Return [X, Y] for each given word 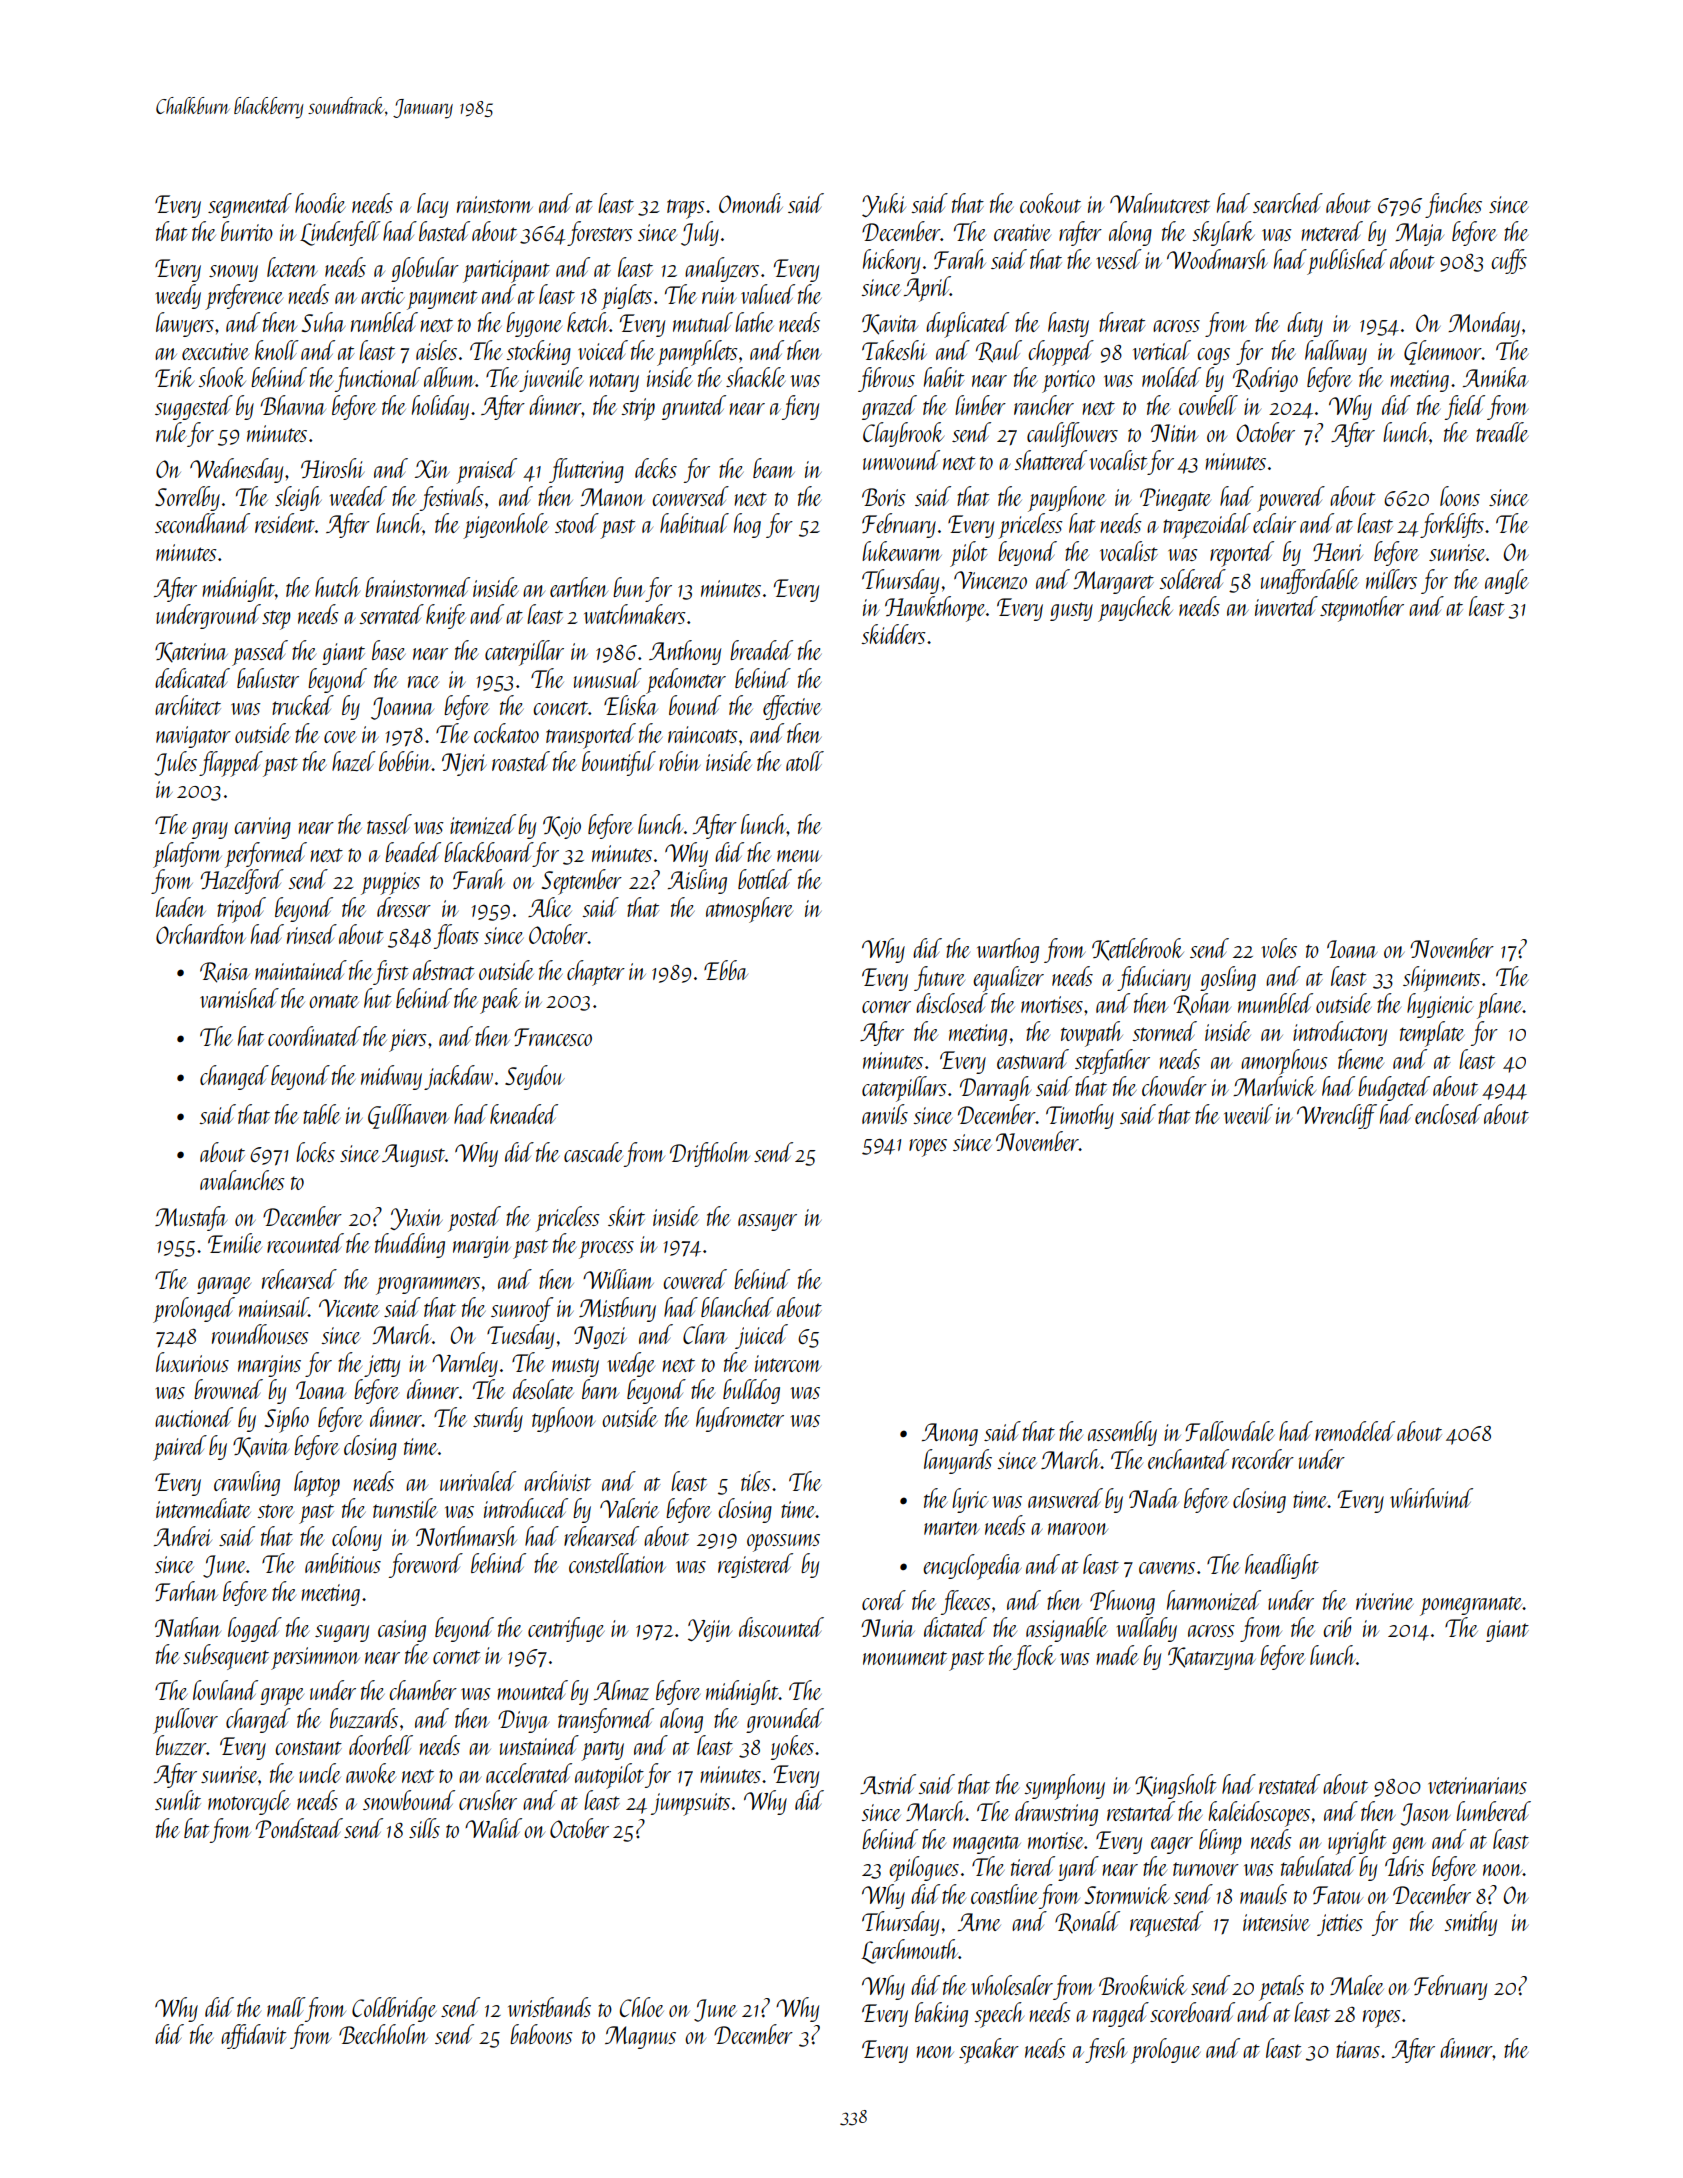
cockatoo [506, 733]
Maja [1419, 234]
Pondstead [299, 1828]
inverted [1286, 606]
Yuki [884, 205]
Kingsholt [1175, 1786]
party [602, 1751]
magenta [987, 1844]
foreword [426, 1565]
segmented [250, 205]
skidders [893, 634]
